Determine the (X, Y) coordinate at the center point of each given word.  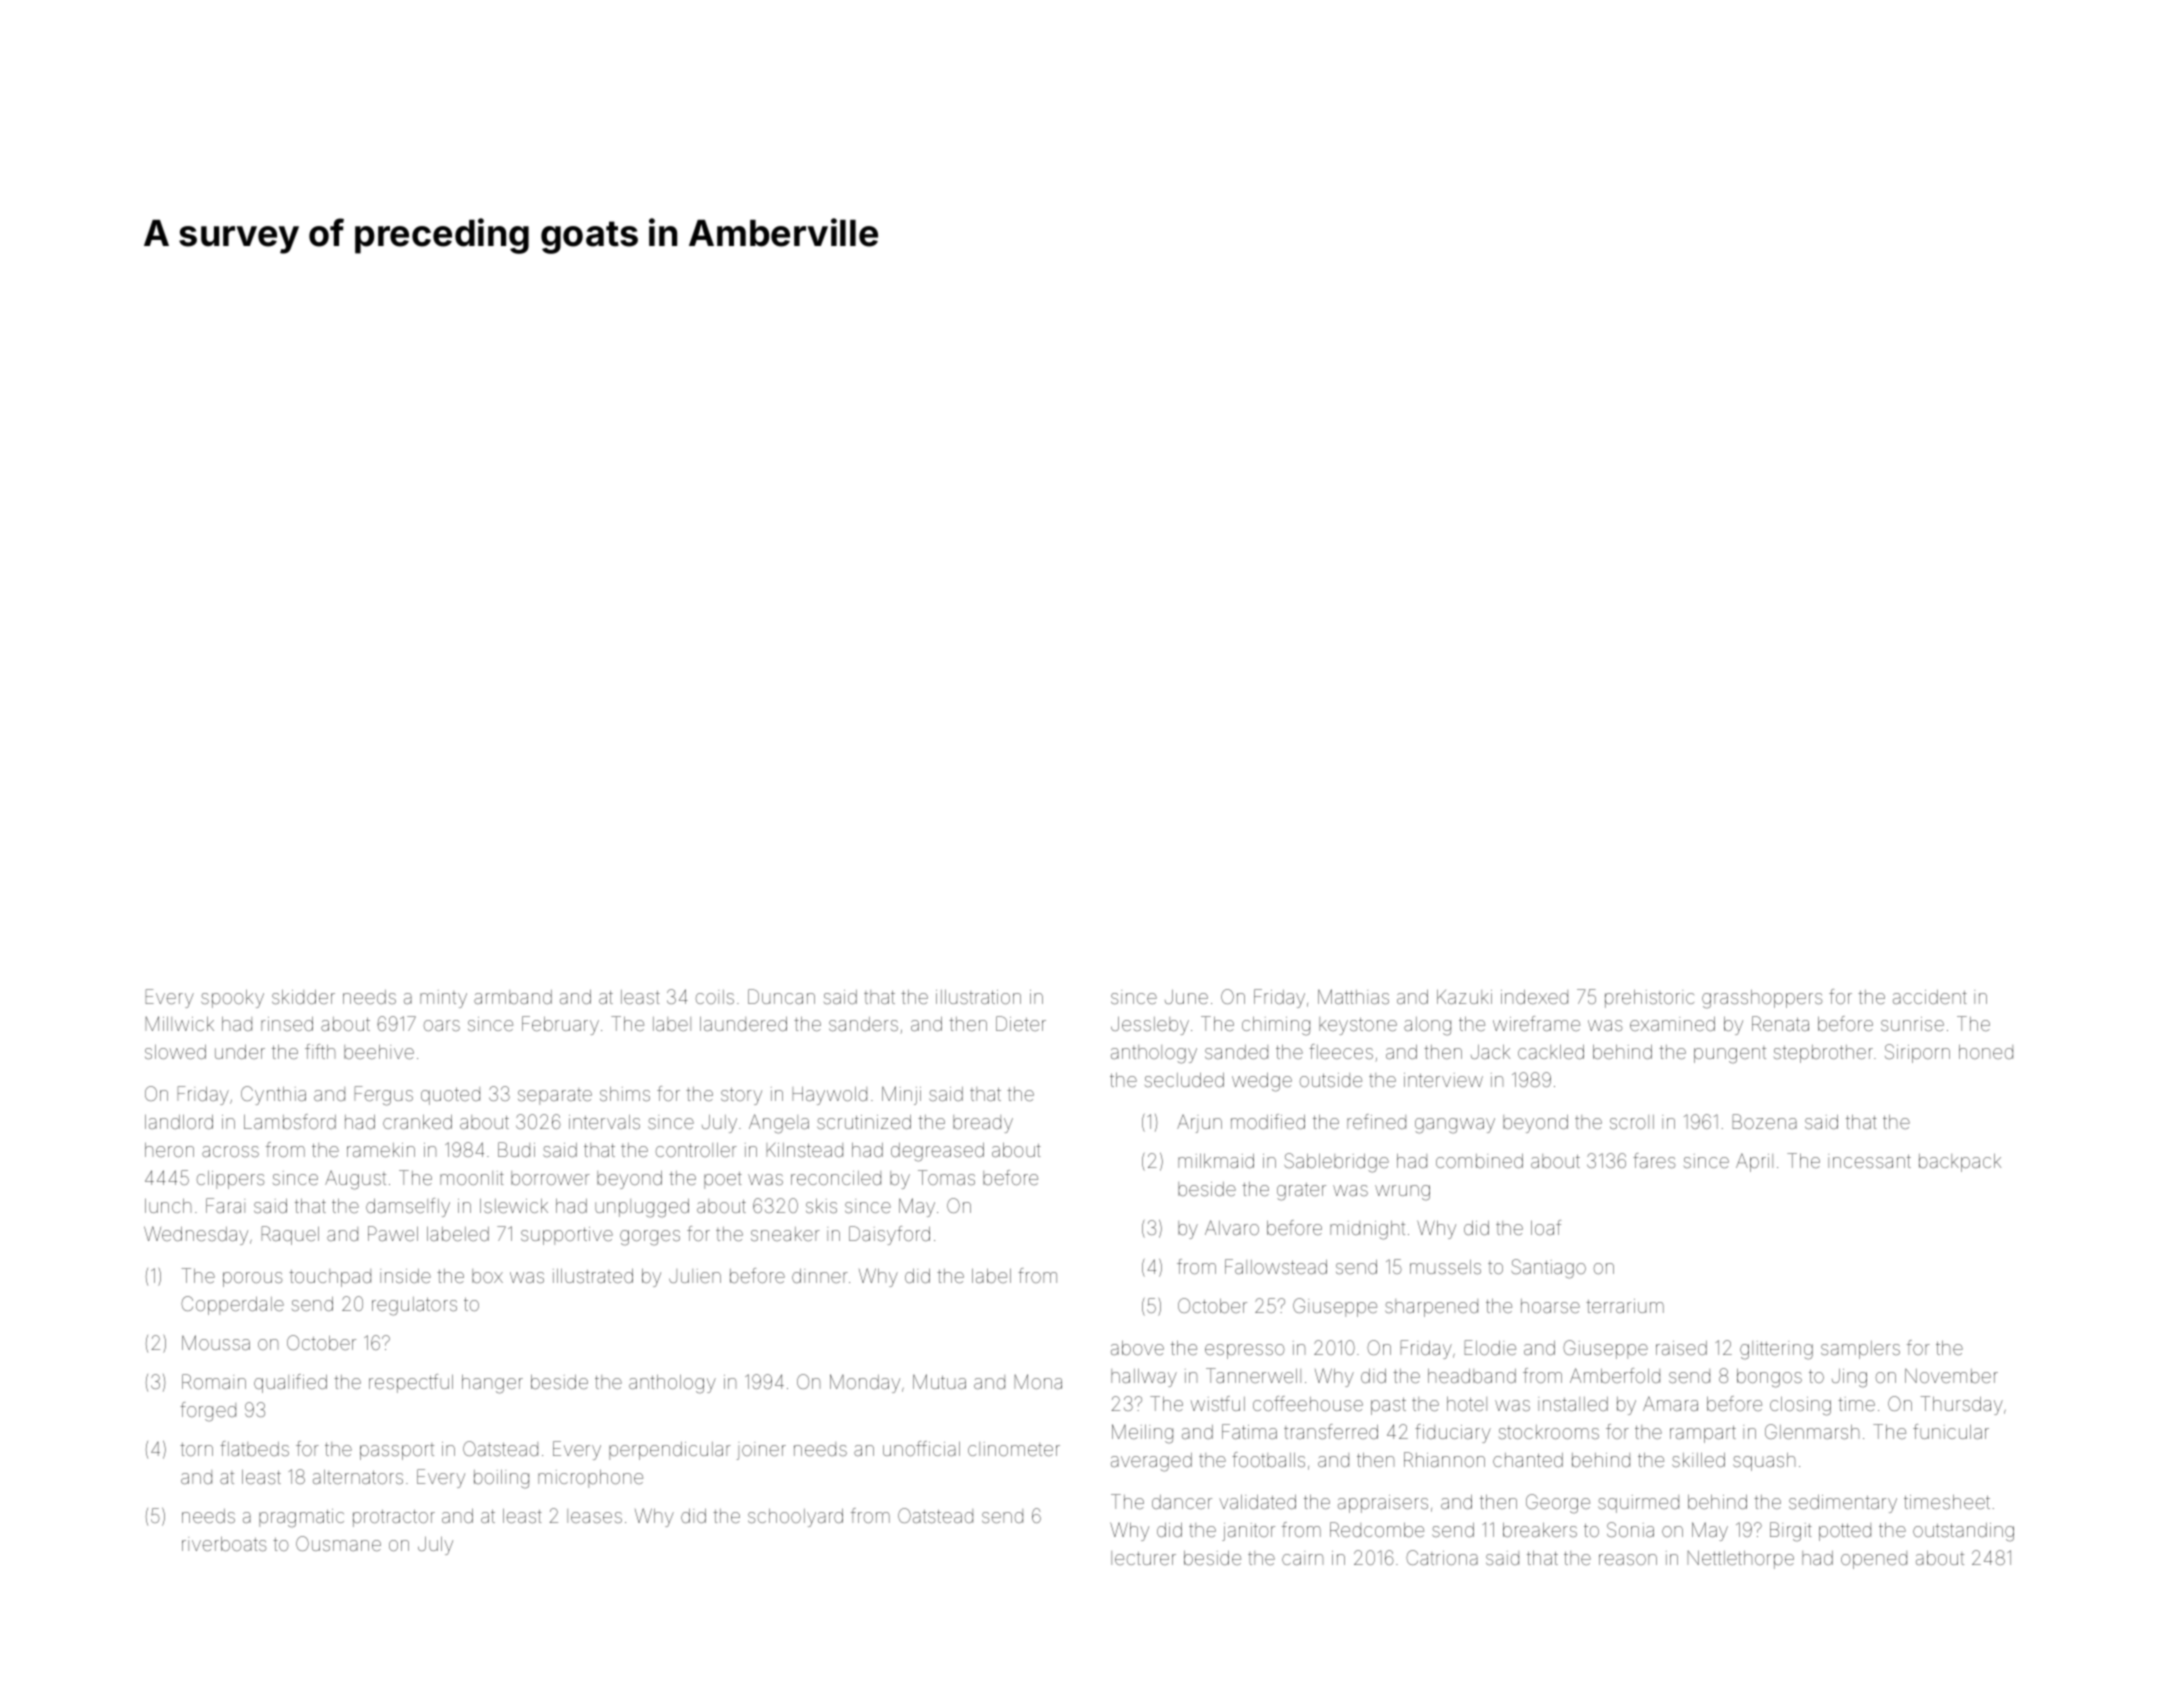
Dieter (1021, 1023)
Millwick (180, 1023)
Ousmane (338, 1543)
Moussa (216, 1342)
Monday (865, 1383)
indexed (1534, 997)
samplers (1860, 1350)
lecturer (1143, 1558)
